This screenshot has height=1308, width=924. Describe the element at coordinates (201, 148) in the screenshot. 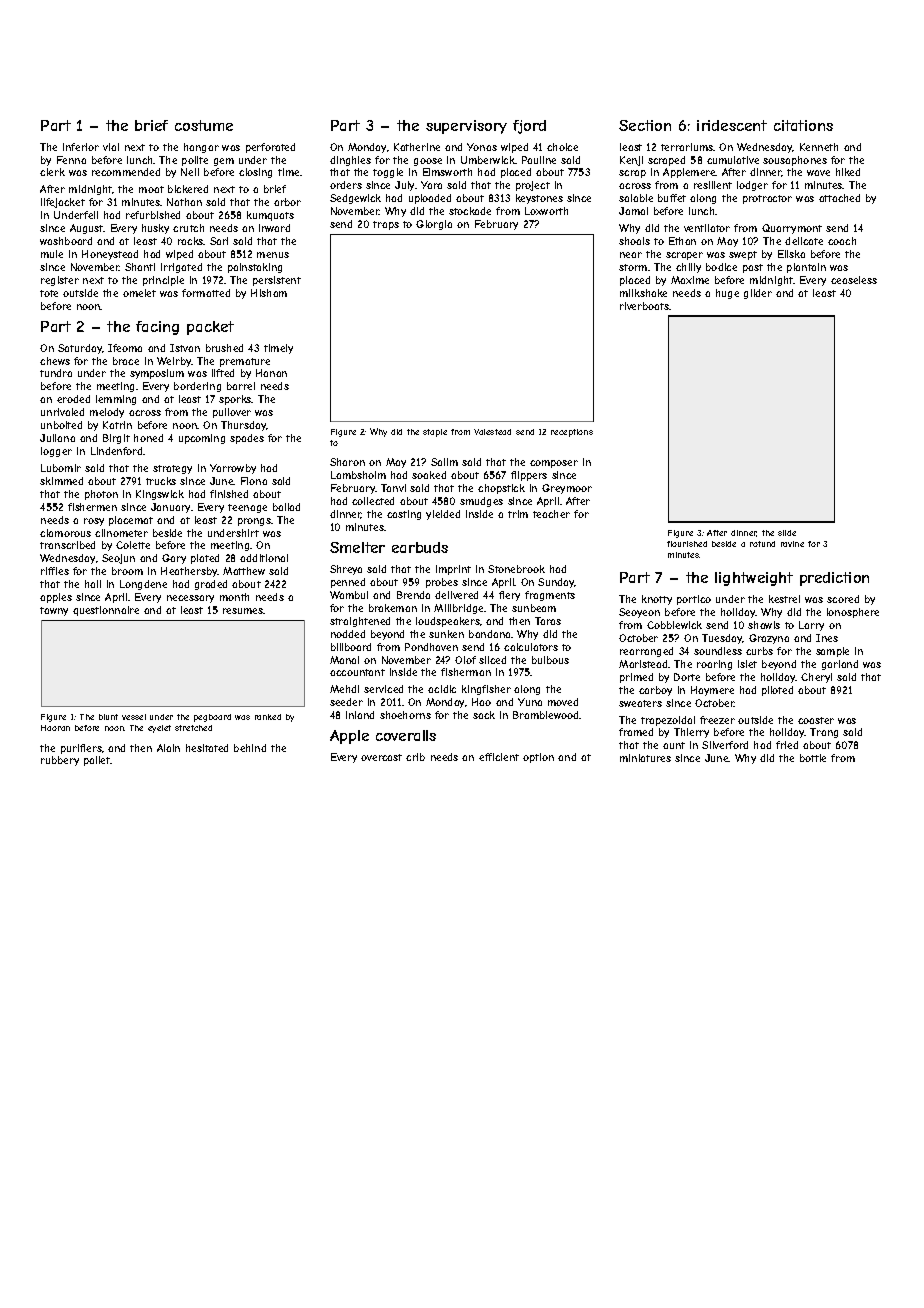

I see `hangar` at that location.
